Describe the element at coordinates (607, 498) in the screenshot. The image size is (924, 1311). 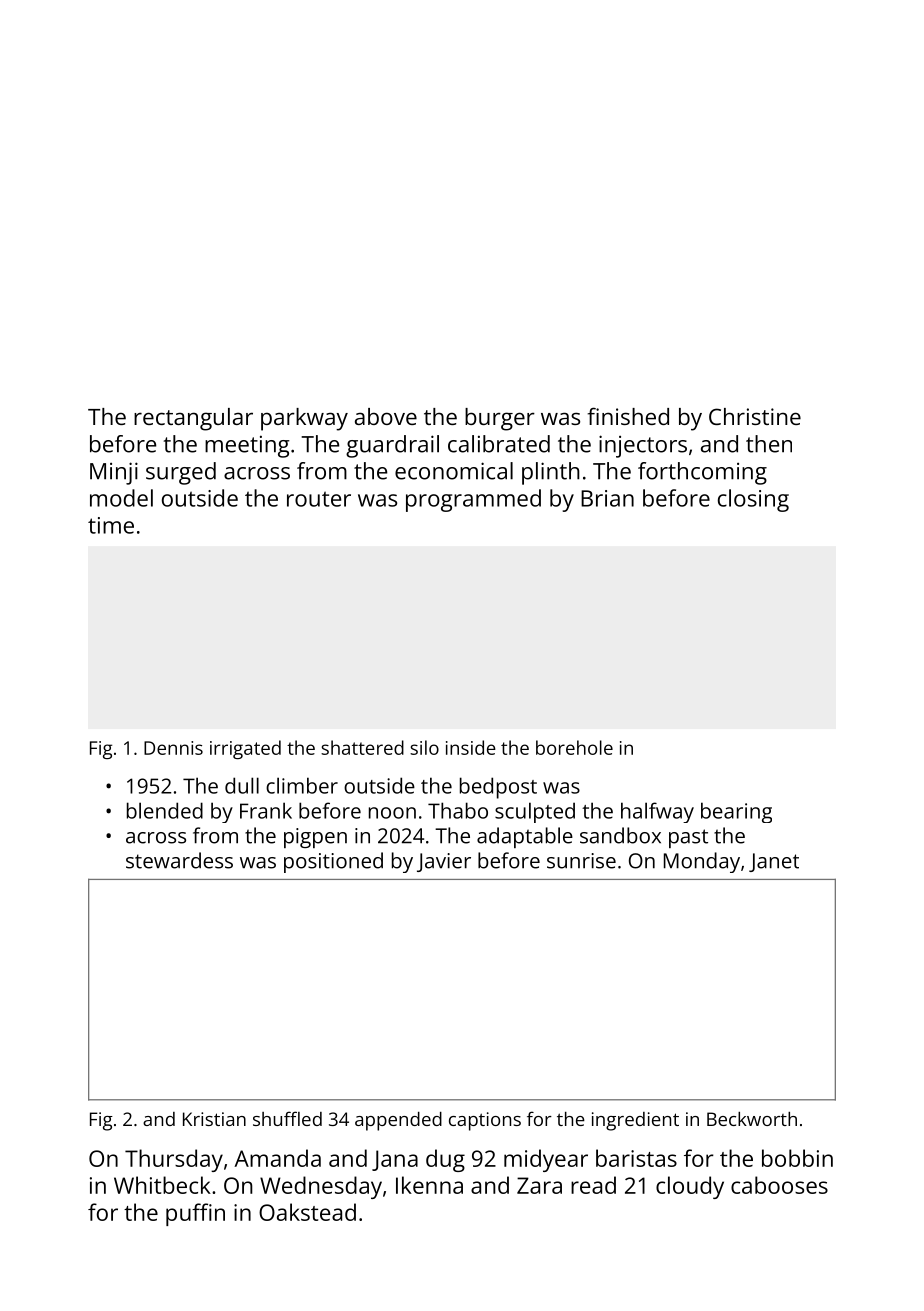
I see `Brian` at that location.
